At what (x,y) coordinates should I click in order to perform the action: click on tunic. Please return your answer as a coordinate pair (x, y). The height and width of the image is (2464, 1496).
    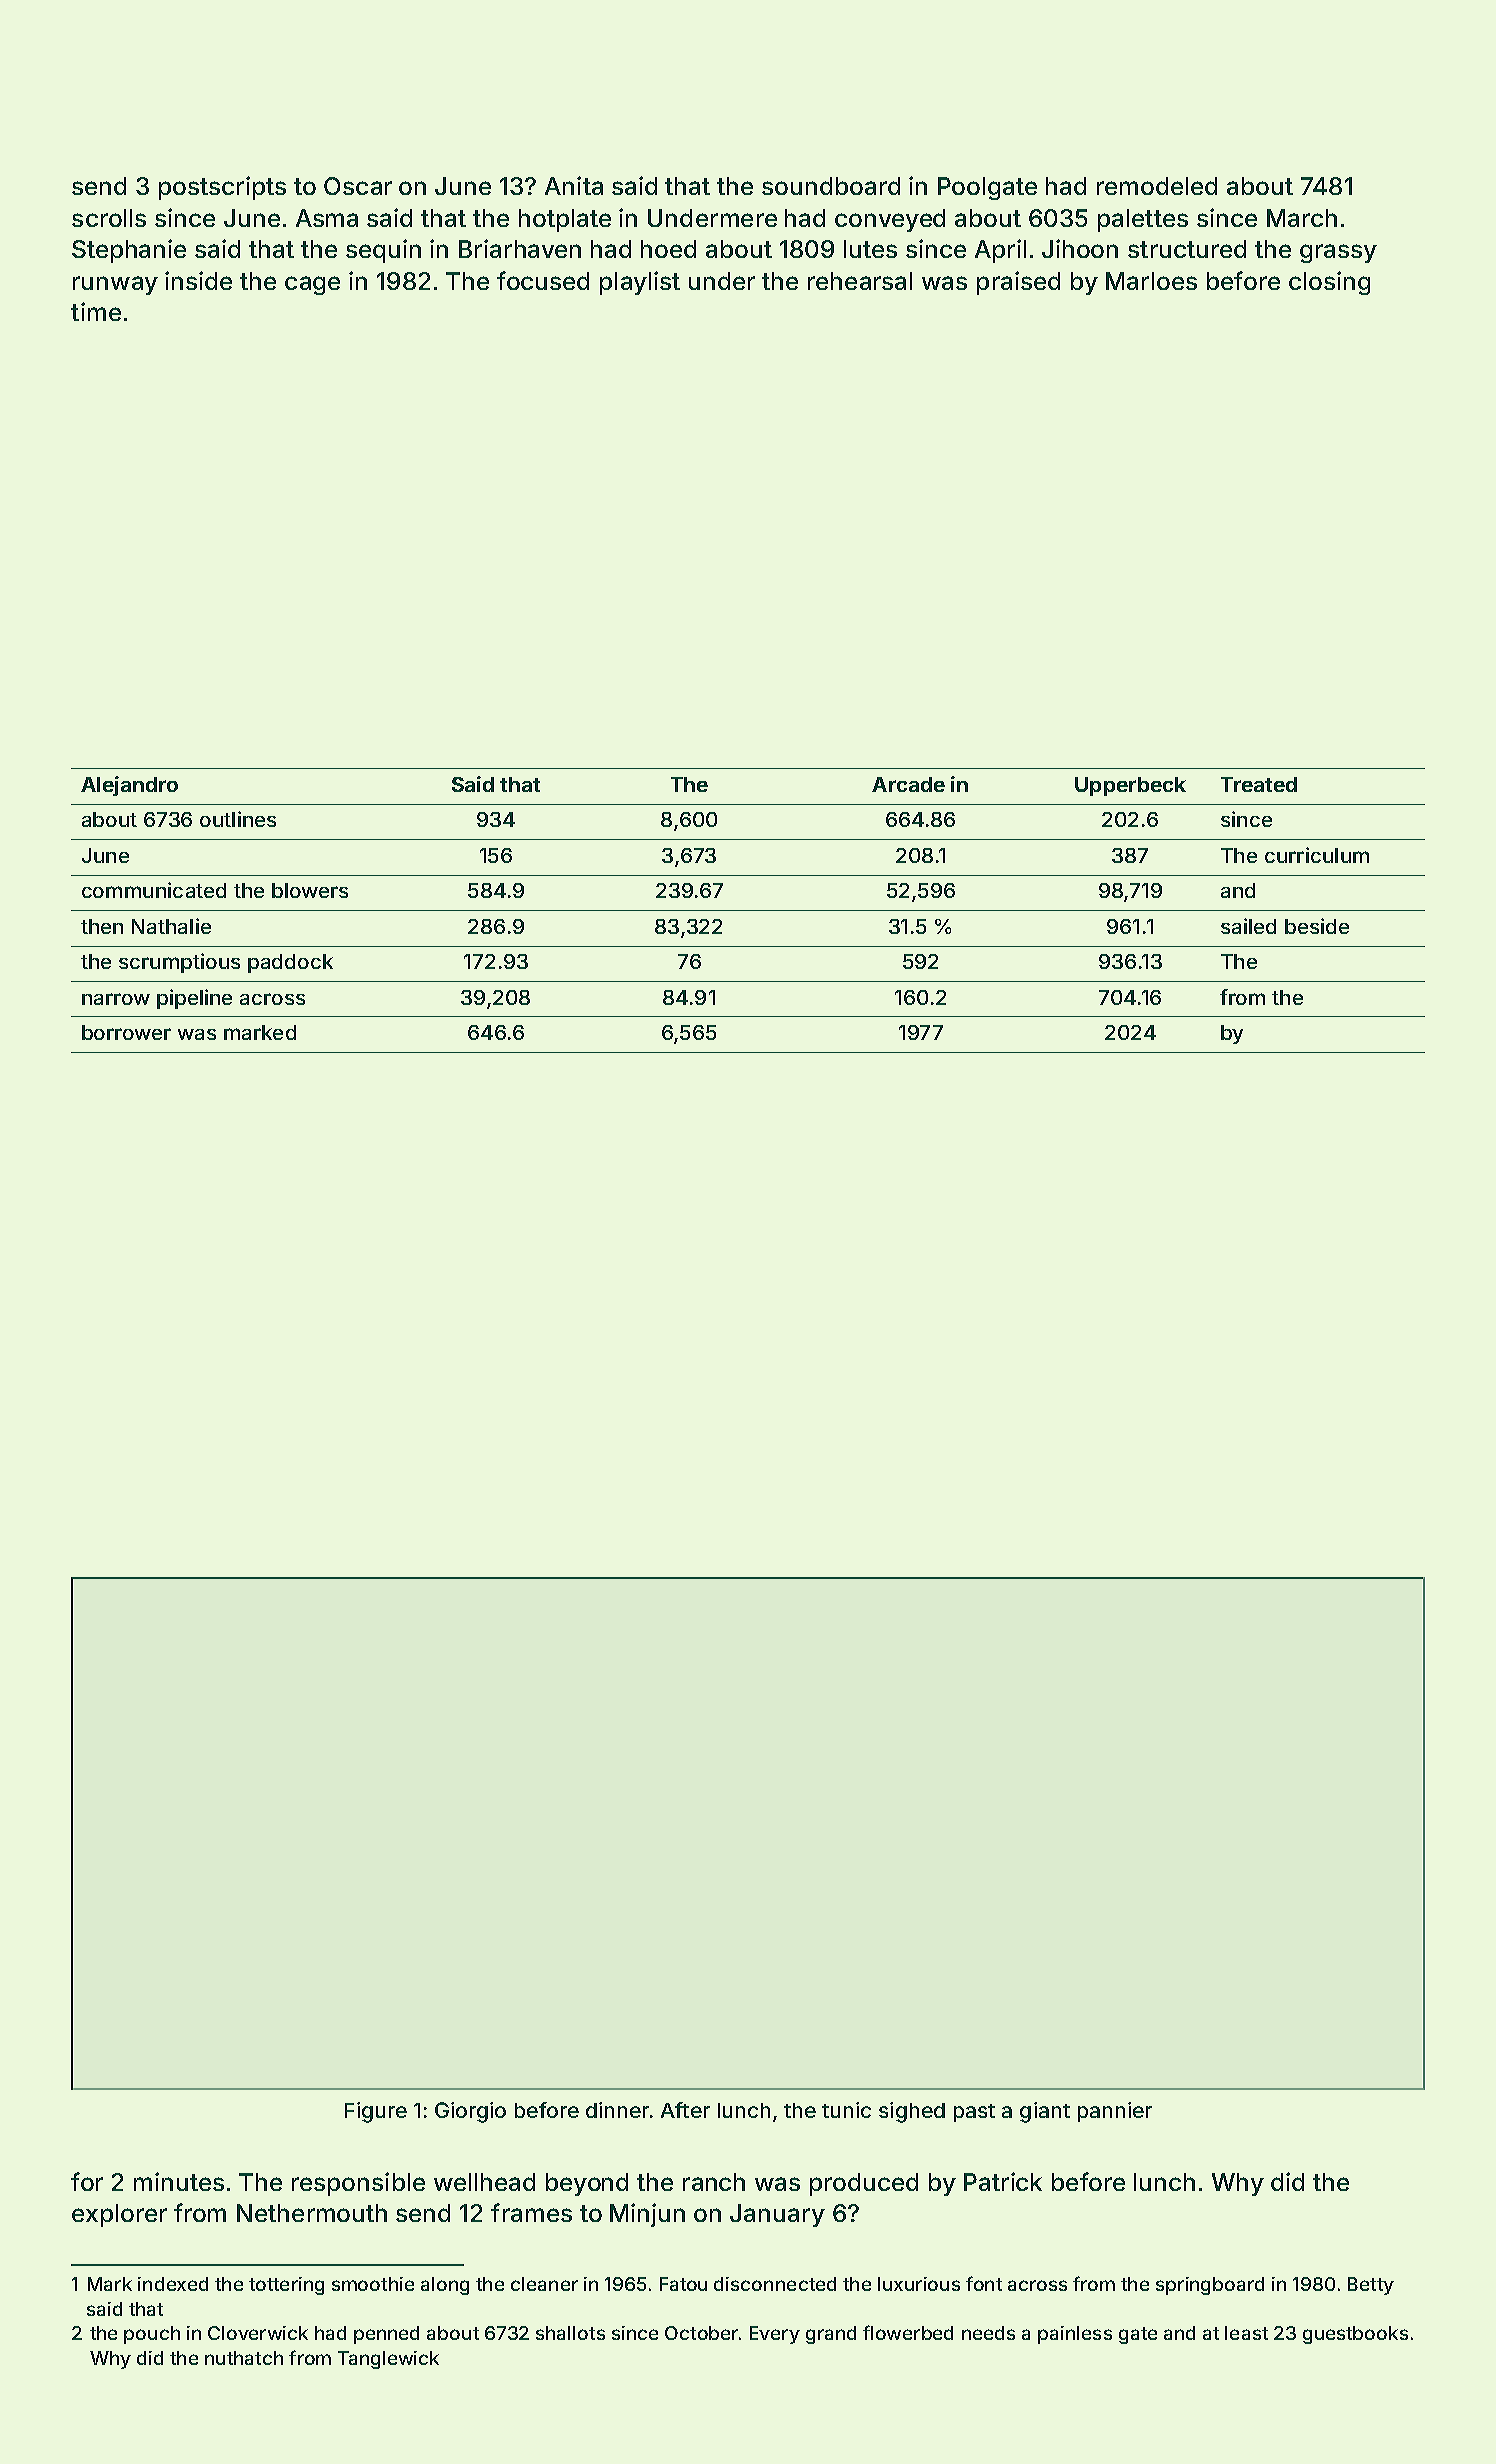
    Looking at the image, I should click on (846, 2110).
